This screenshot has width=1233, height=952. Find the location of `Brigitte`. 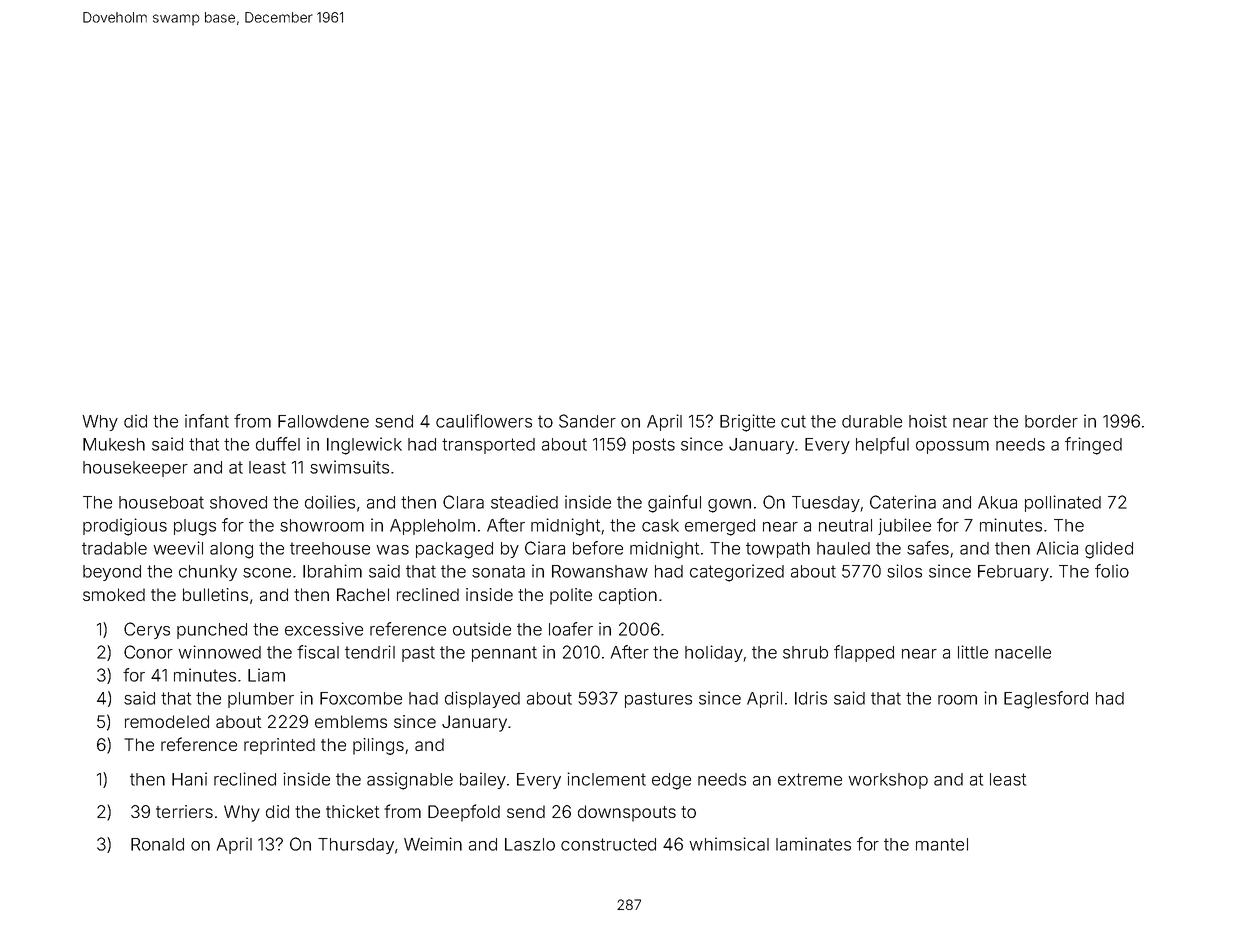

Brigitte is located at coordinates (747, 423).
